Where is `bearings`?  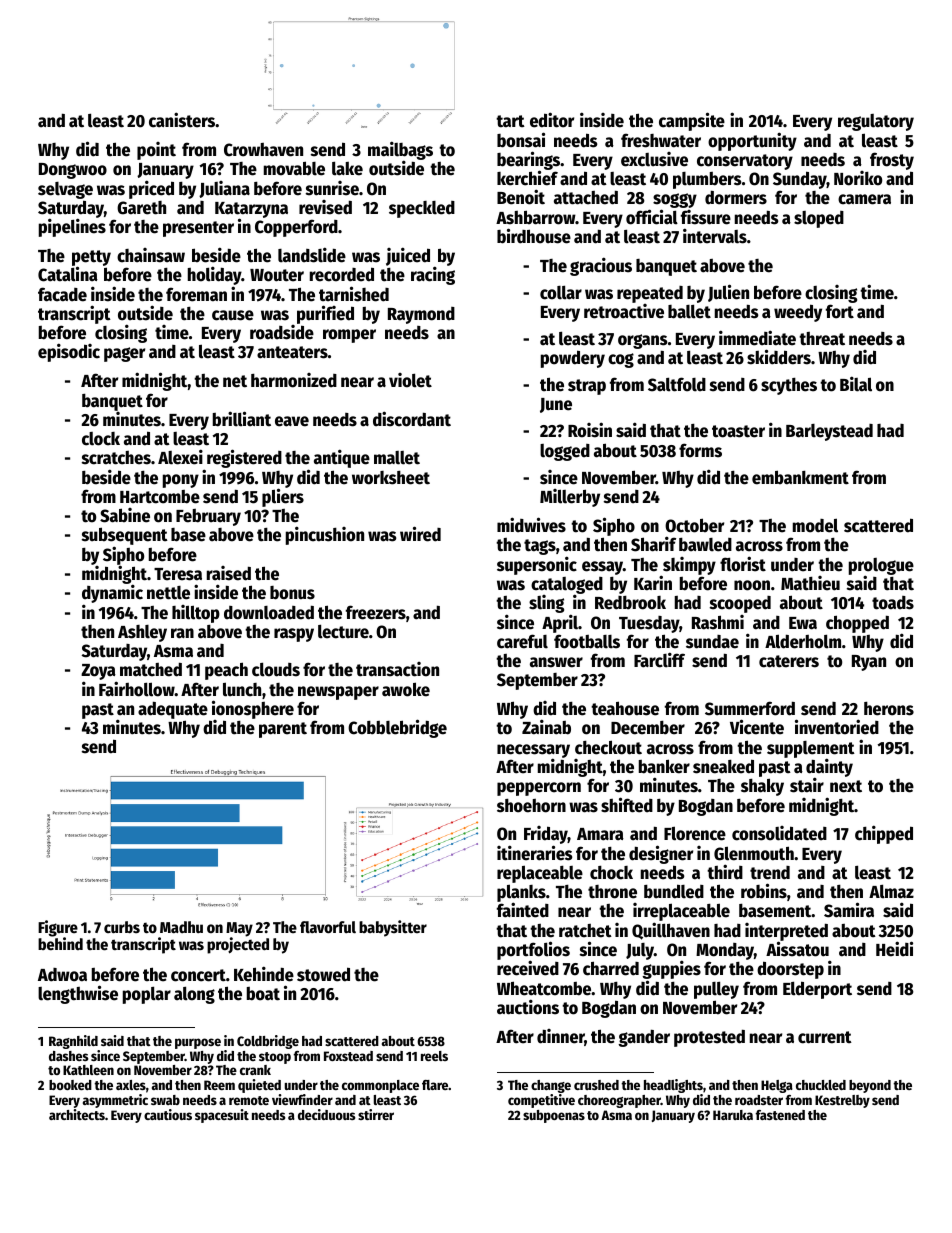 bearings is located at coordinates (529, 161).
